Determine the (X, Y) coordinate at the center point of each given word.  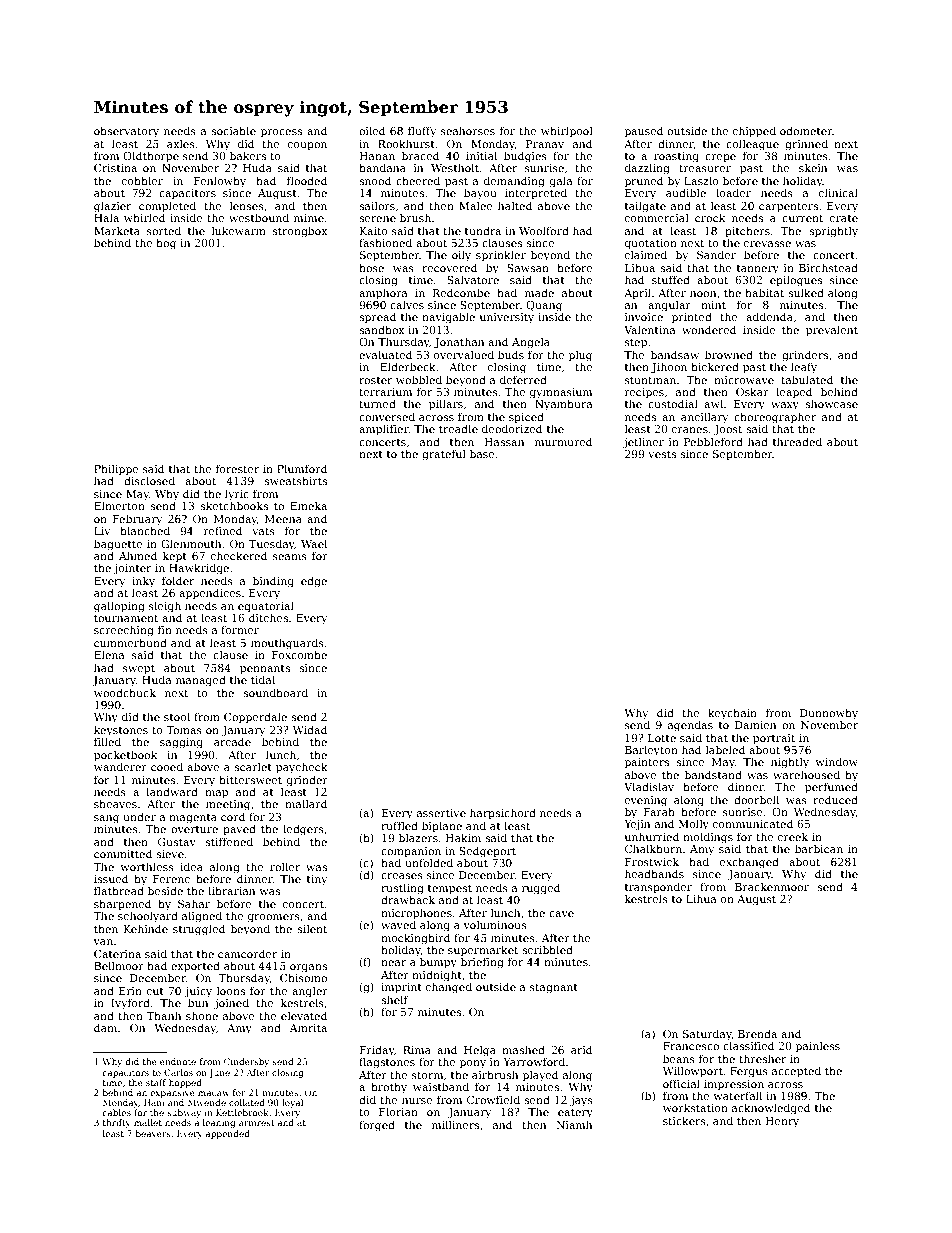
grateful (444, 455)
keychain (732, 714)
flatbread (119, 890)
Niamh (574, 1124)
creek (793, 836)
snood (375, 180)
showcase (831, 403)
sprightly (833, 232)
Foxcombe (299, 654)
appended (227, 1134)
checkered (239, 555)
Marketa (117, 230)
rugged (541, 889)
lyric (237, 495)
